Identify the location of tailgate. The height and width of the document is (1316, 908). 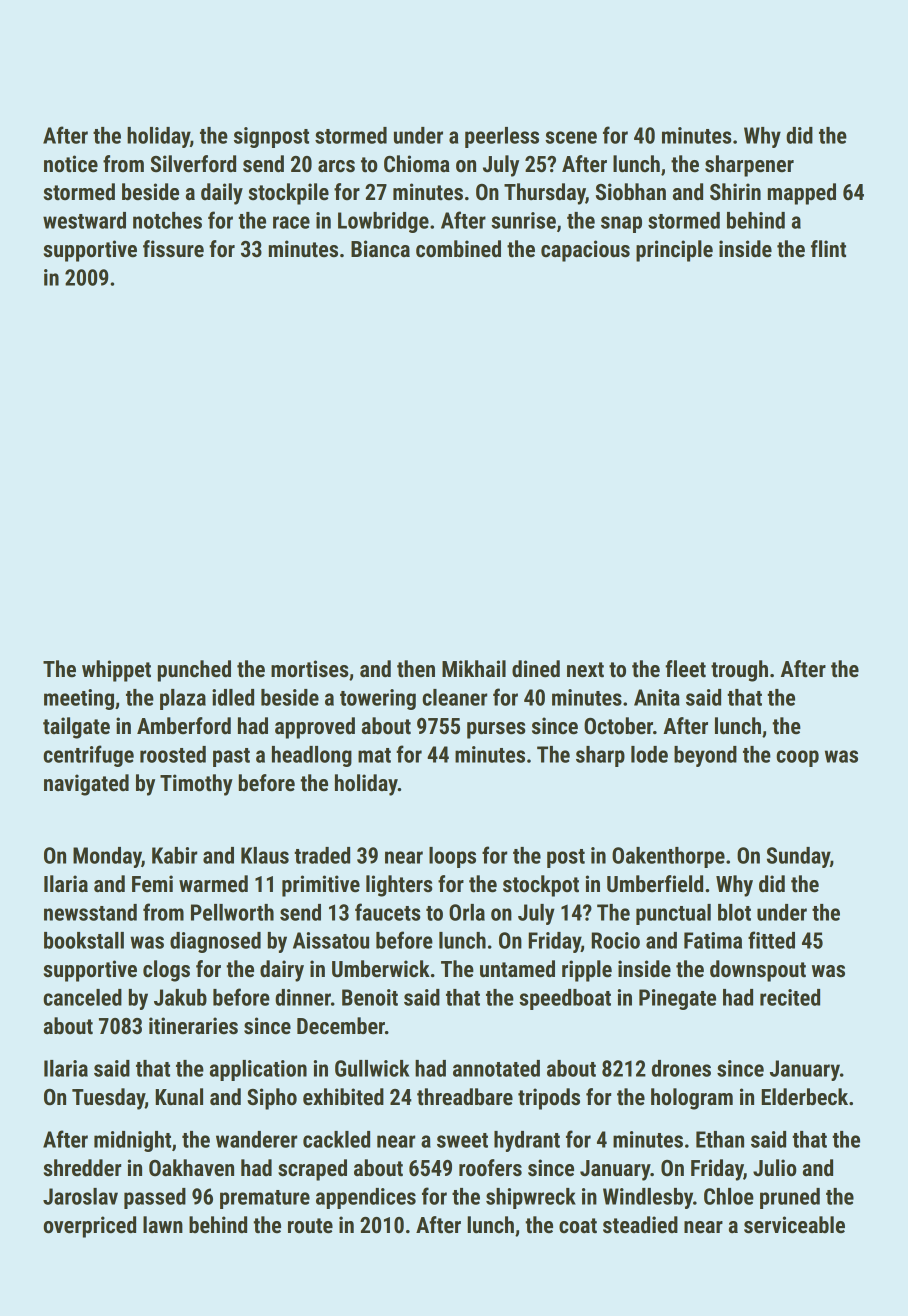
(76, 728).
